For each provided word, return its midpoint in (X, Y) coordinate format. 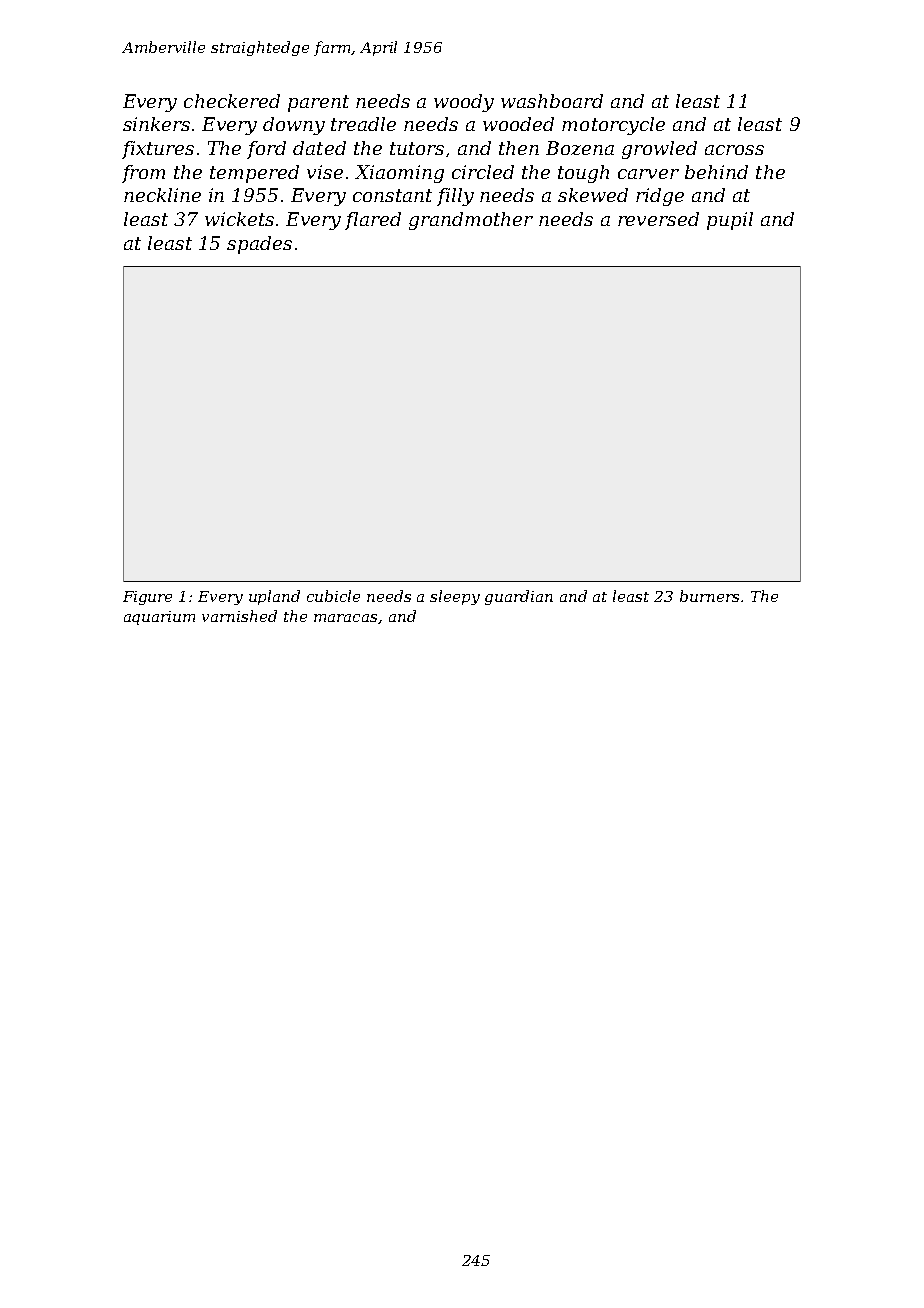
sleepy (455, 597)
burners (709, 596)
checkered (232, 101)
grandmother (471, 221)
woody (464, 103)
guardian (519, 597)
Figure (147, 598)
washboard (552, 101)
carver (648, 174)
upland (274, 597)
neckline (162, 195)
